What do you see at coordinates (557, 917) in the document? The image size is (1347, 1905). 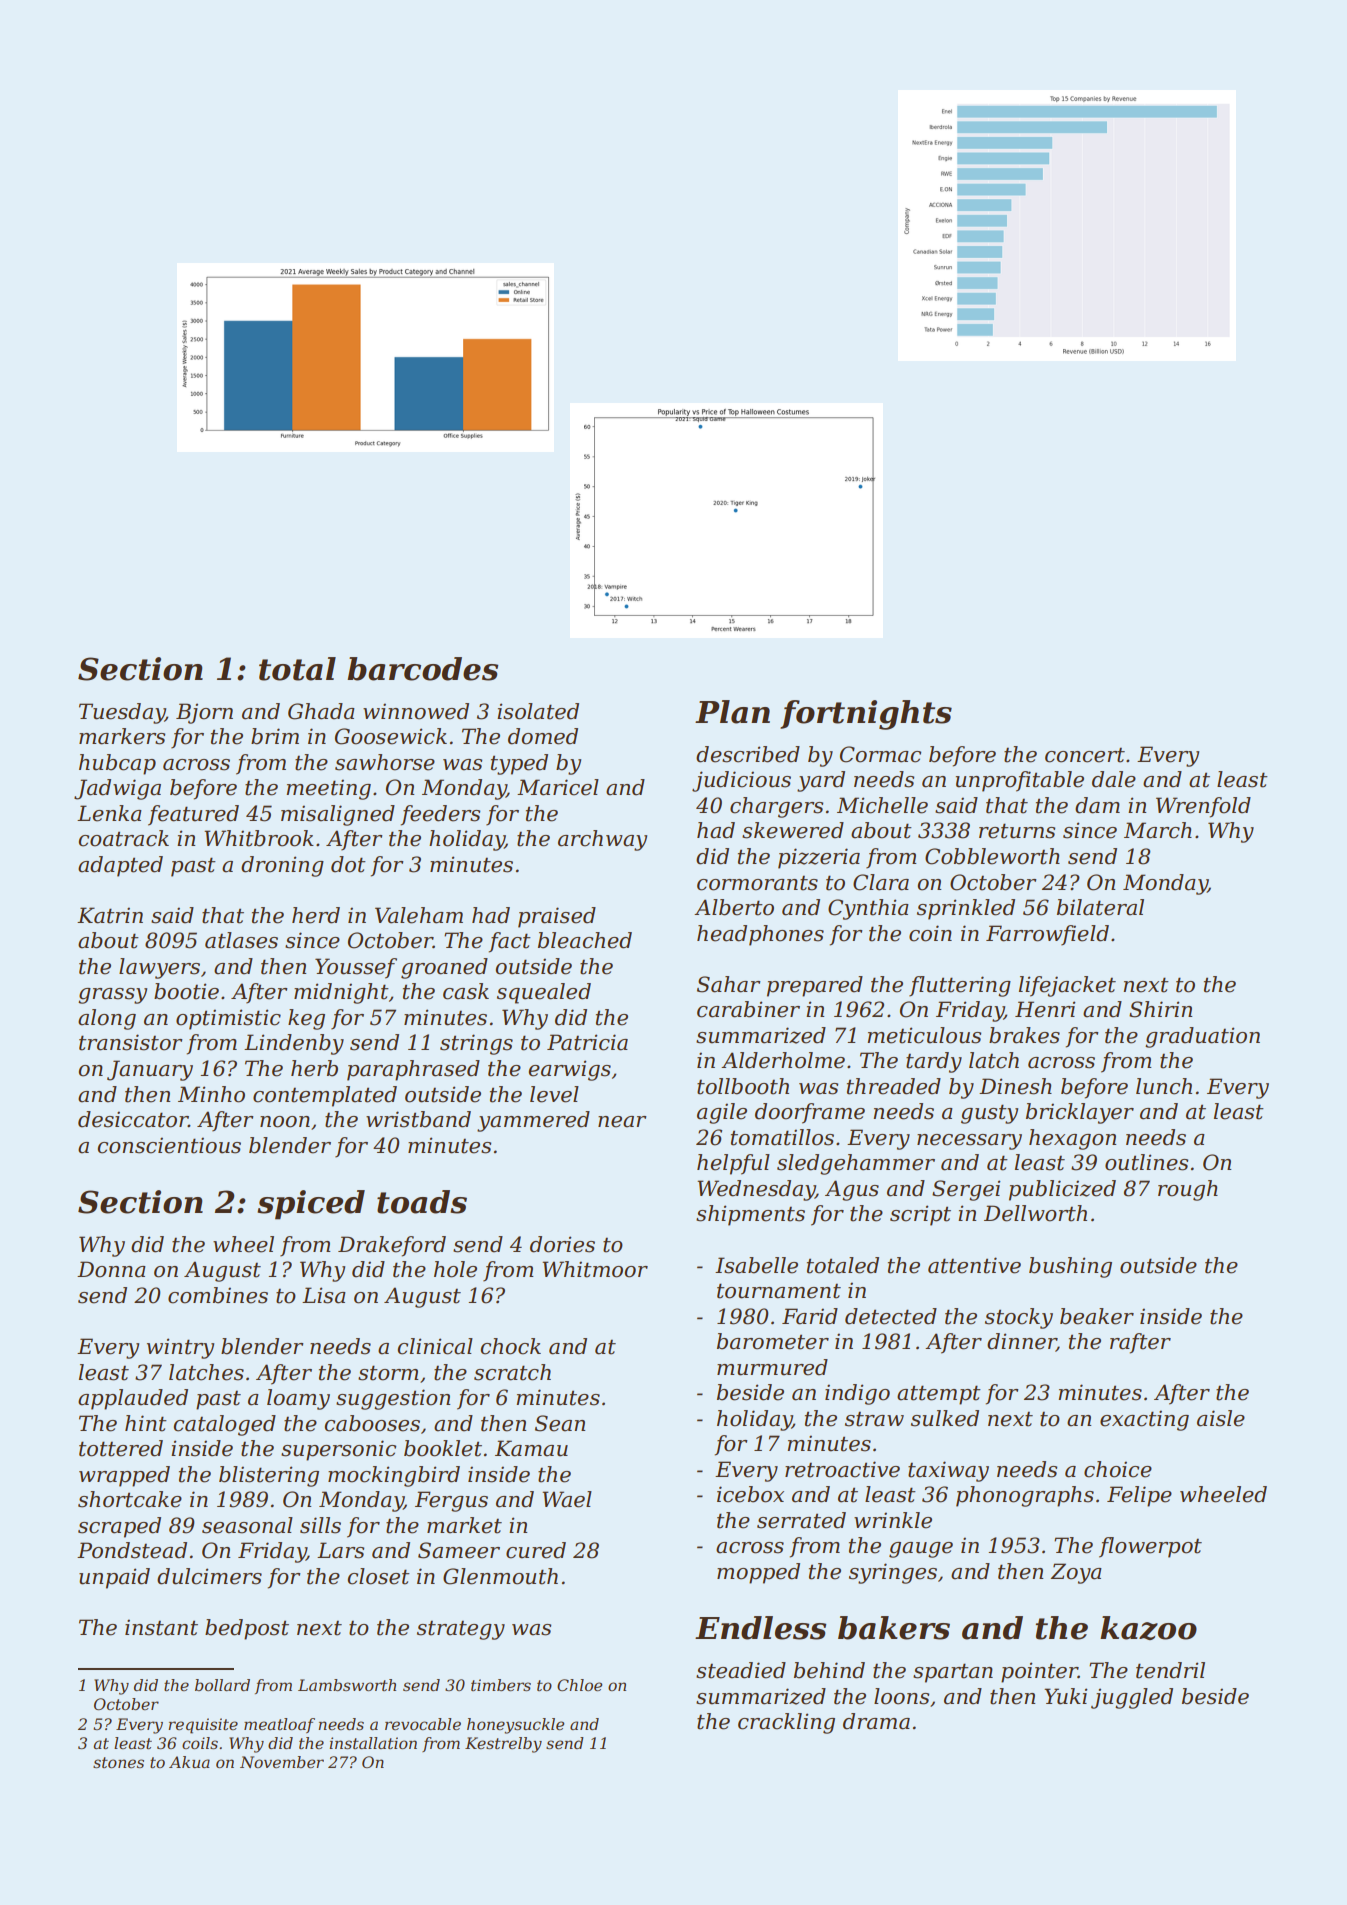 I see `praised` at bounding box center [557, 917].
